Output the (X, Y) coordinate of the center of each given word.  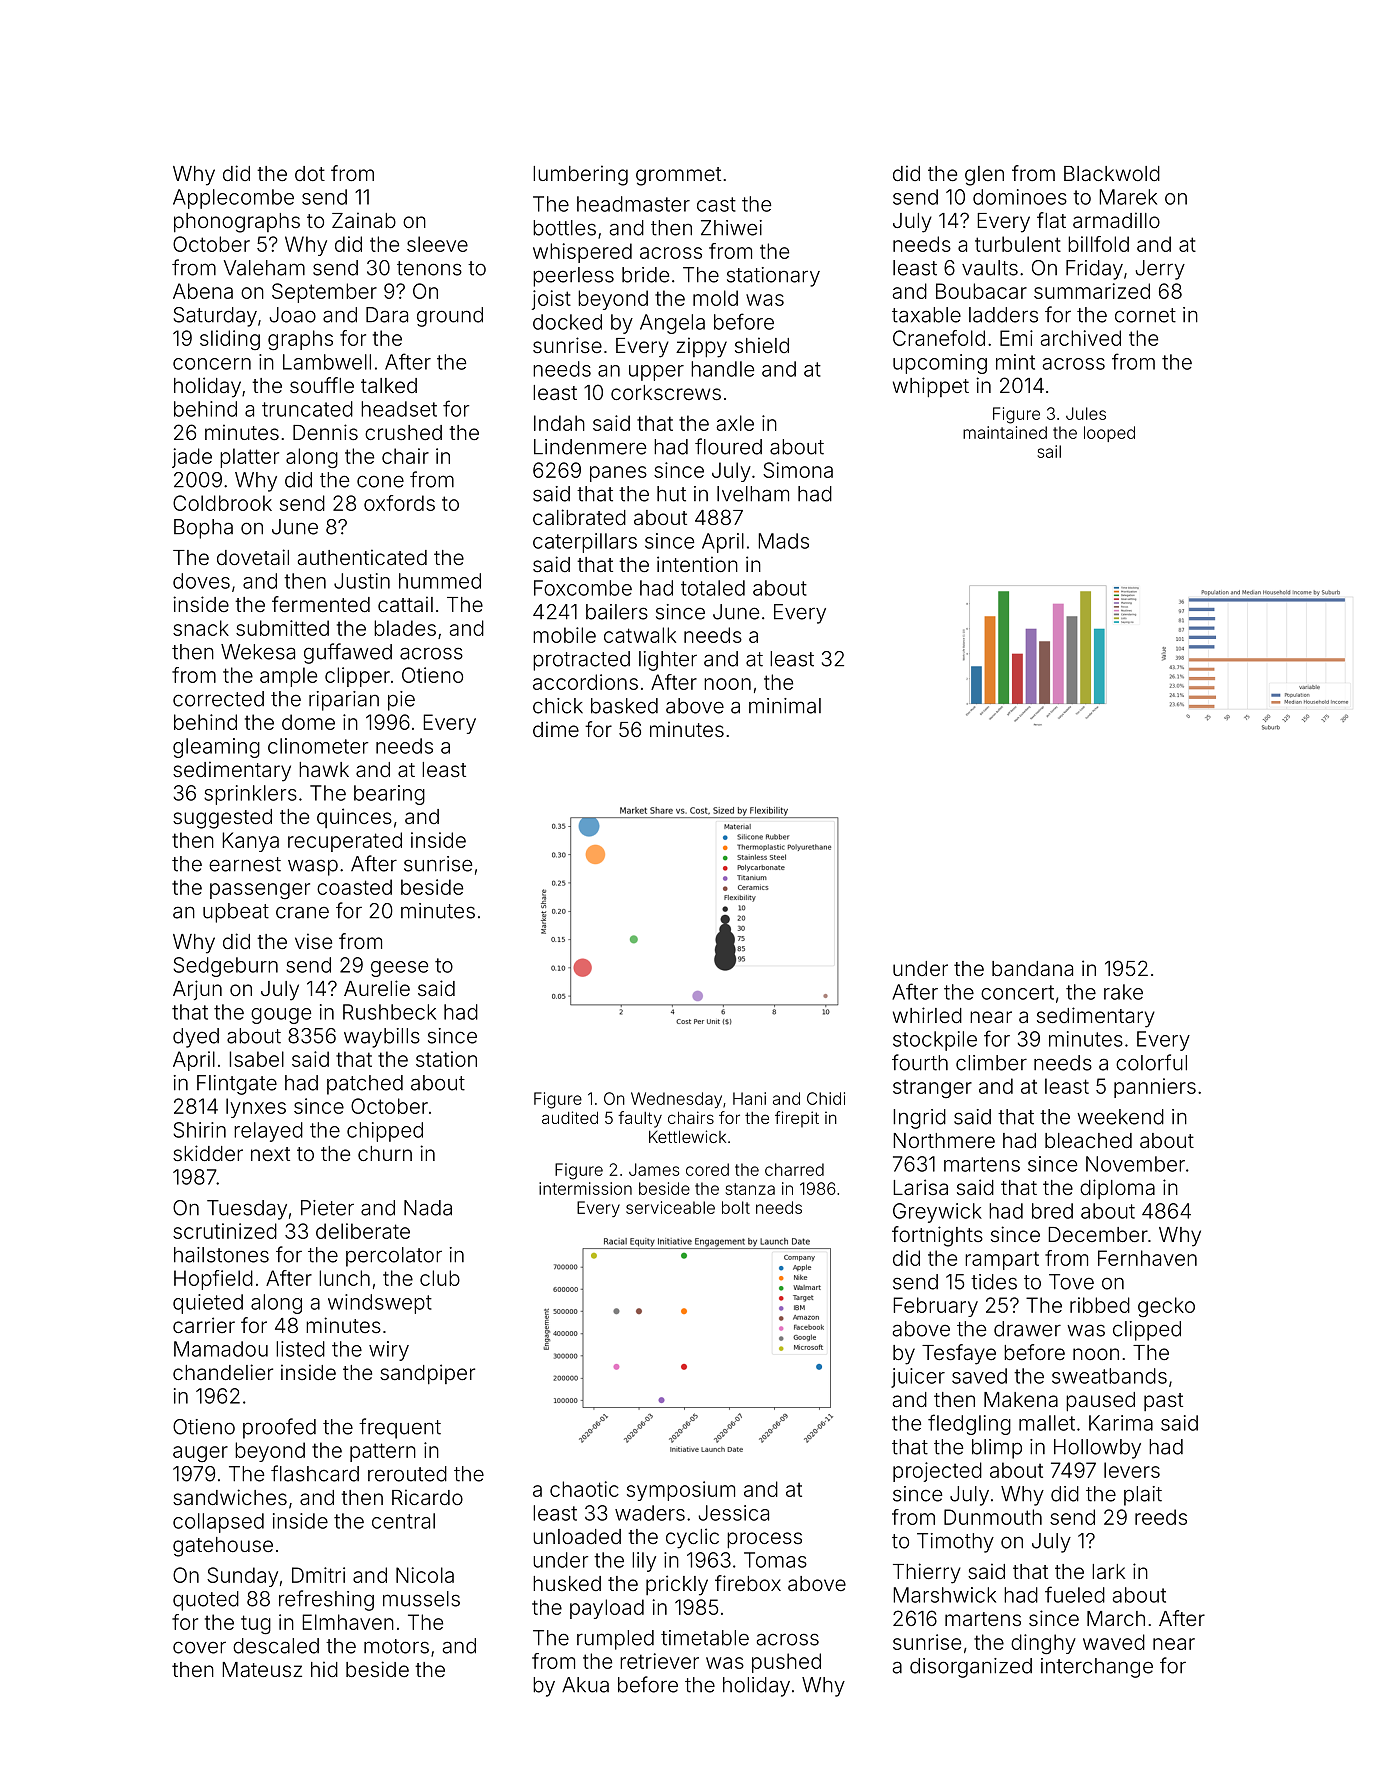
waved (1114, 1642)
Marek (1128, 197)
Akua (585, 1685)
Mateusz (262, 1669)
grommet (678, 176)
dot (310, 173)
